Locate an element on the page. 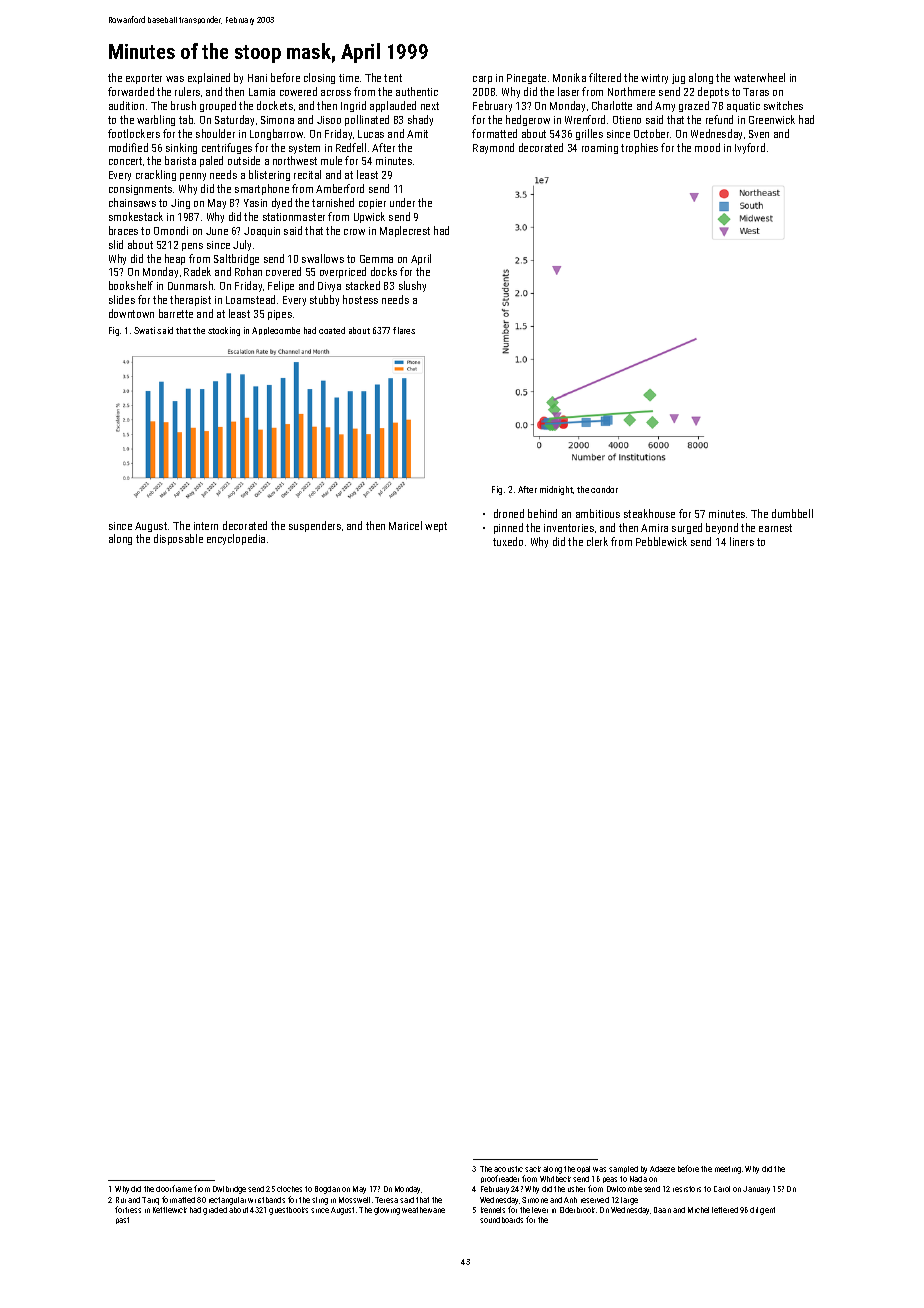  clerk is located at coordinates (597, 541).
